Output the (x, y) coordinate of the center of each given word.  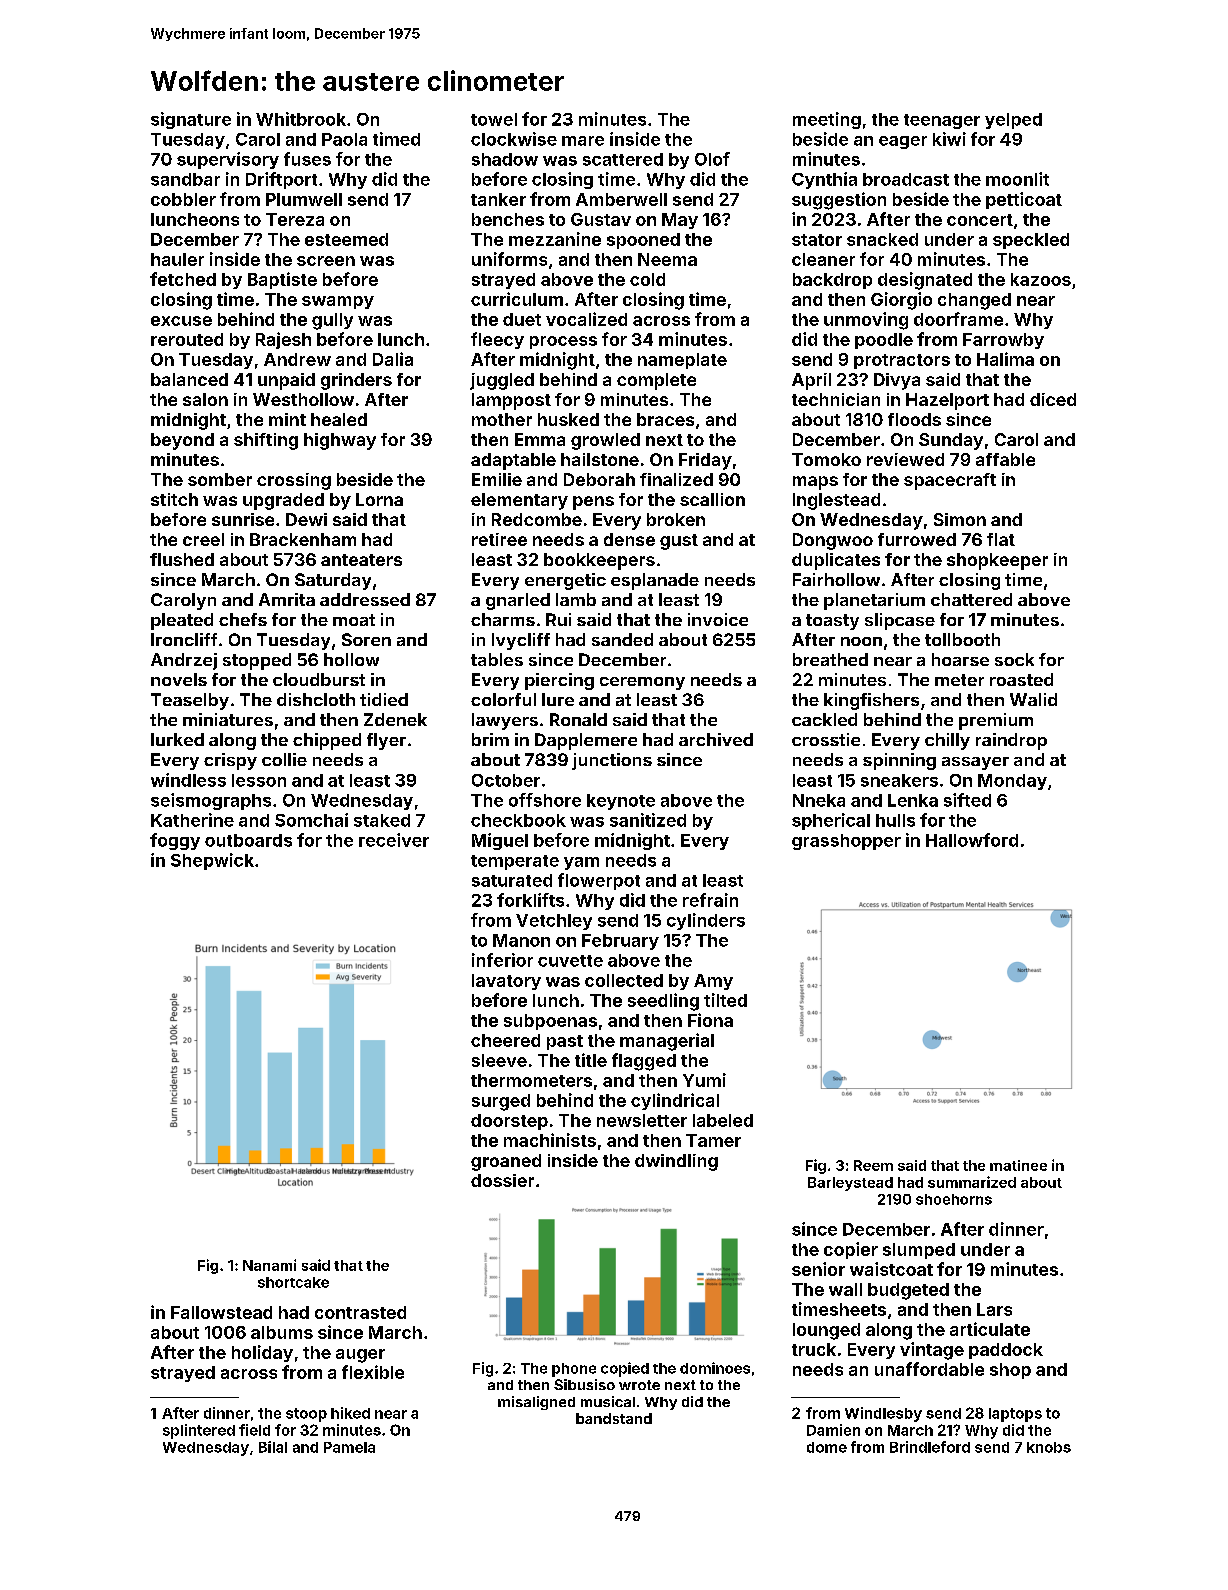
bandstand (614, 1418)
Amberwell (621, 199)
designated (925, 281)
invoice (718, 619)
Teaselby (190, 701)
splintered (199, 1431)
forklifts (530, 900)
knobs (1049, 1447)
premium (996, 721)
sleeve (499, 1060)
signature (191, 120)
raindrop (1011, 741)
